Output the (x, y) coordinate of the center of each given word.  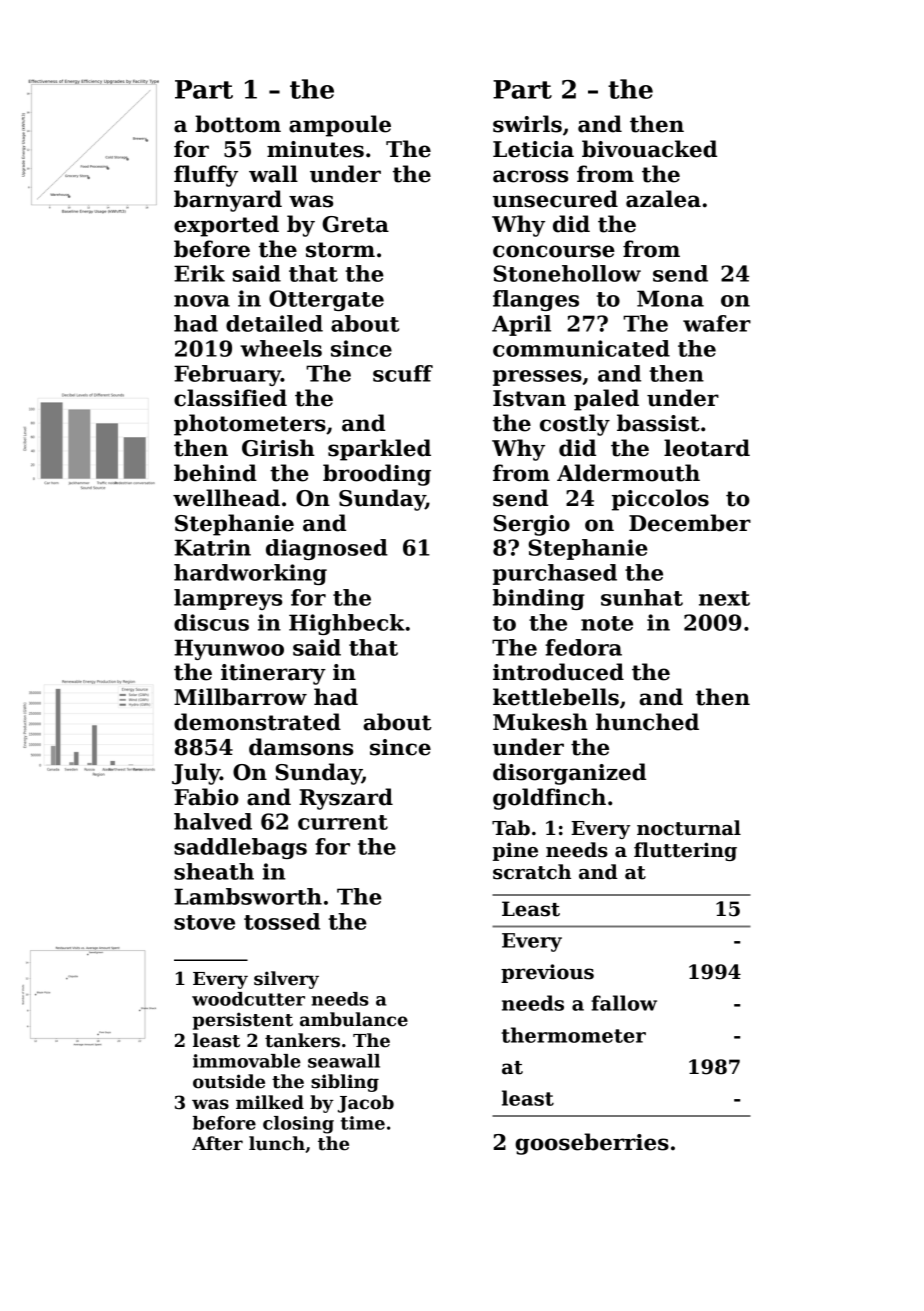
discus (211, 622)
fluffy (206, 176)
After (217, 1143)
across (530, 176)
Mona (670, 298)
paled (606, 400)
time (363, 1123)
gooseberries (592, 1144)
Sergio (532, 525)
